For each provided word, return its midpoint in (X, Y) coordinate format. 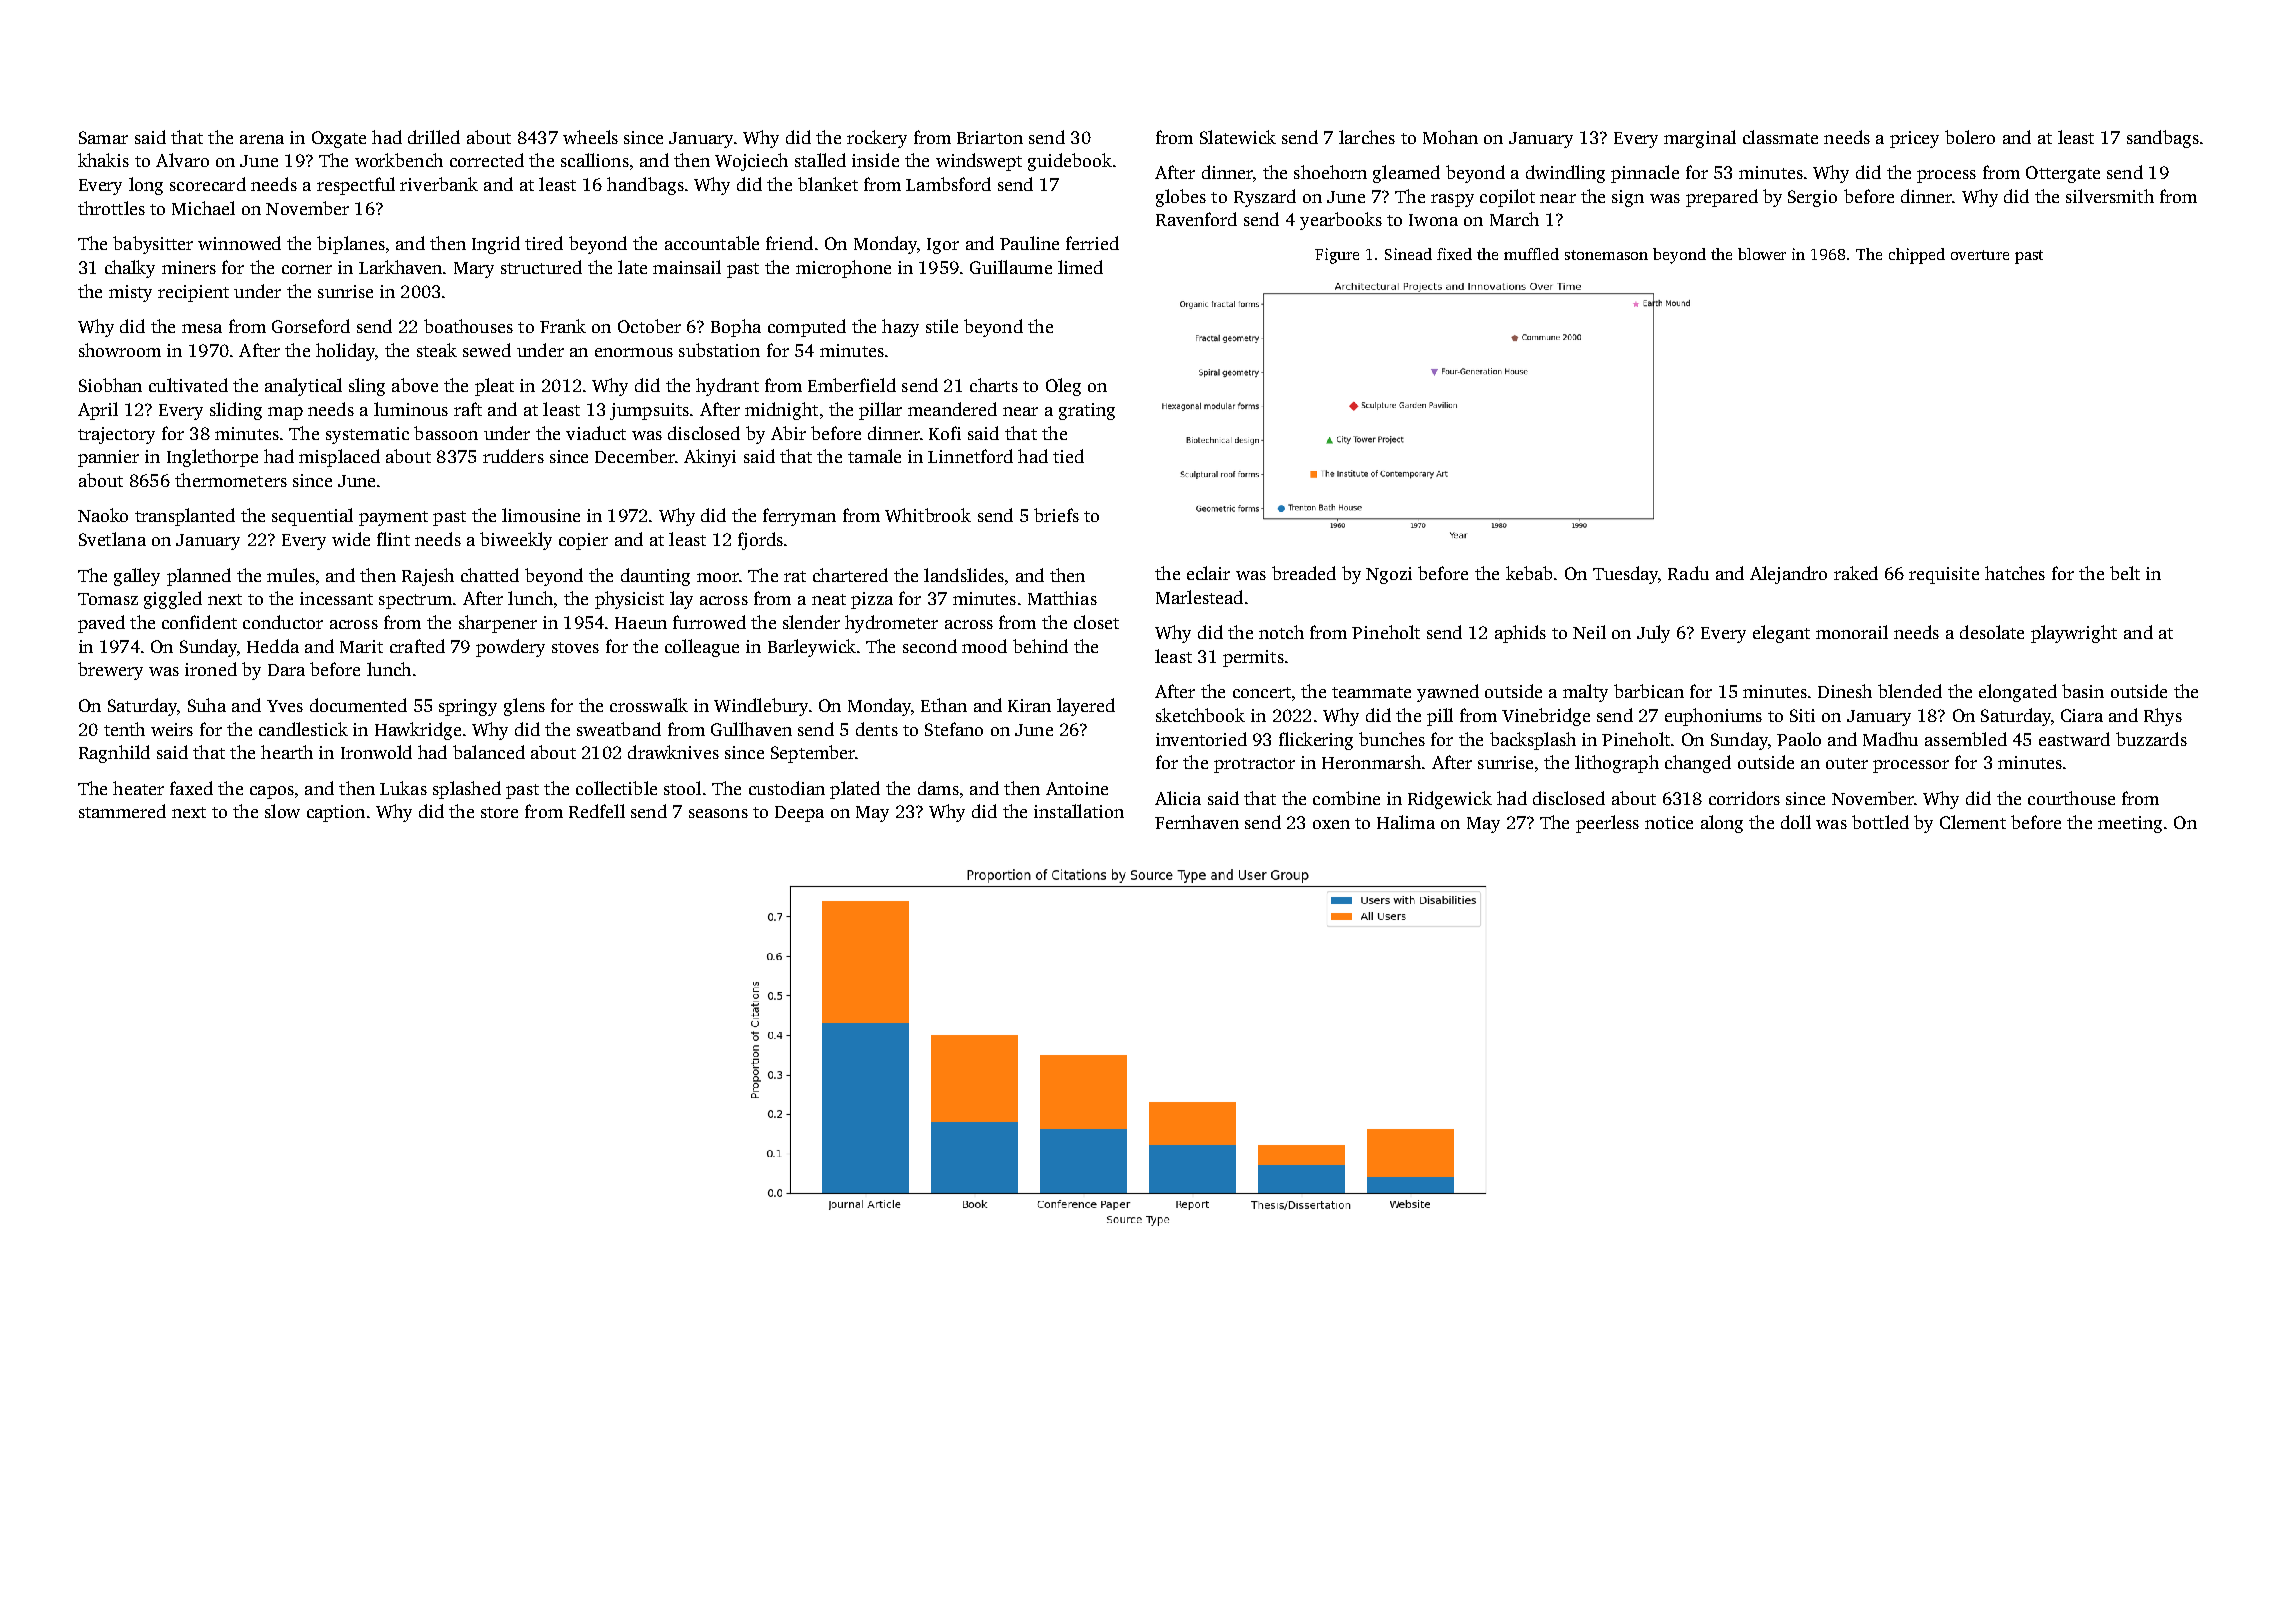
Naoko (103, 515)
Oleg (1063, 387)
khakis (103, 160)
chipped (1917, 256)
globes (1181, 198)
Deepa (799, 814)
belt (2125, 573)
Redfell (597, 811)
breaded (1304, 573)
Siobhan (110, 385)
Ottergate (2063, 174)
